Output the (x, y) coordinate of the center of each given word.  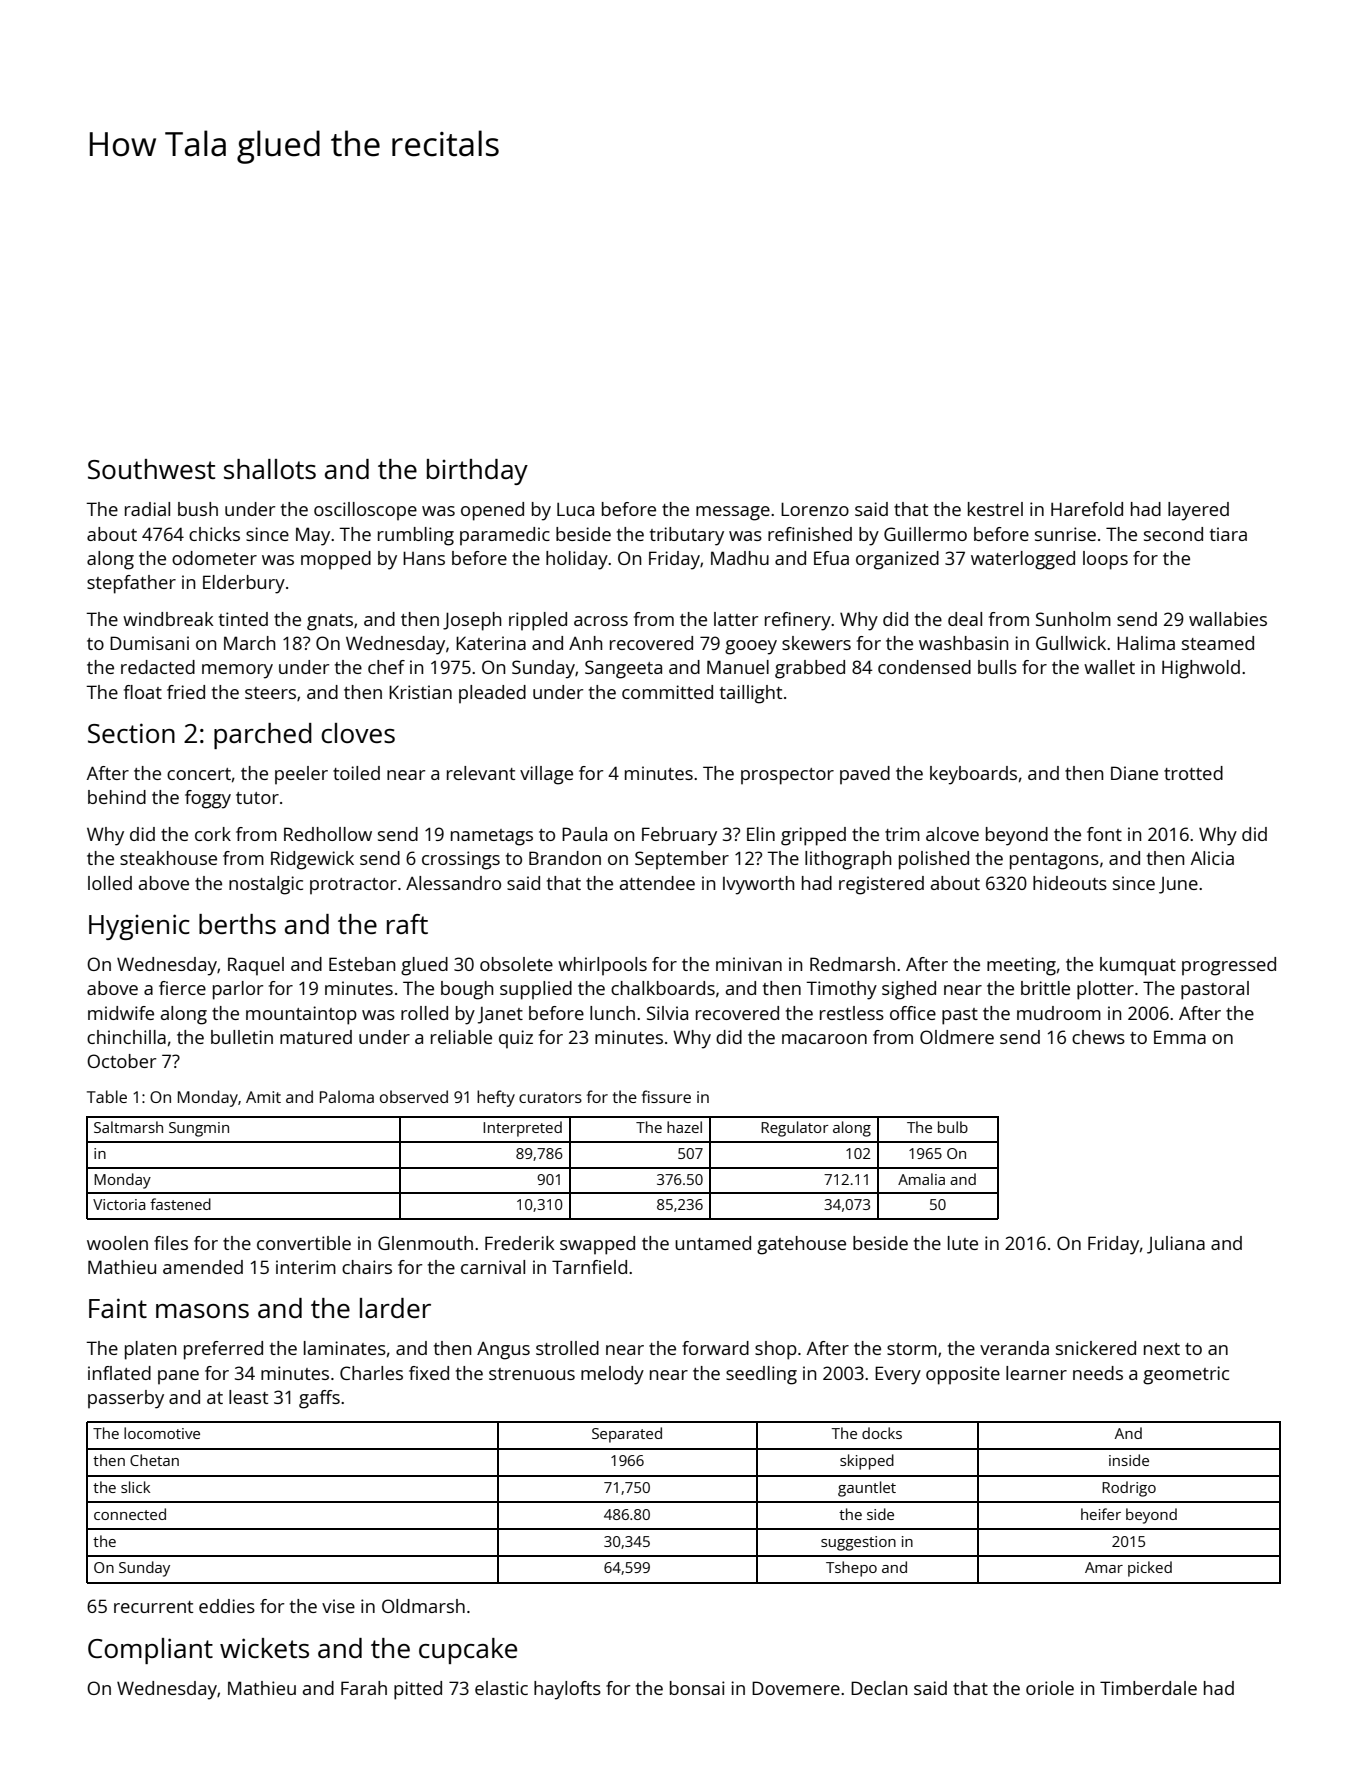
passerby (126, 1399)
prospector (787, 776)
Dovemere (796, 1688)
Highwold (1201, 669)
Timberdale (1148, 1688)
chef (386, 667)
